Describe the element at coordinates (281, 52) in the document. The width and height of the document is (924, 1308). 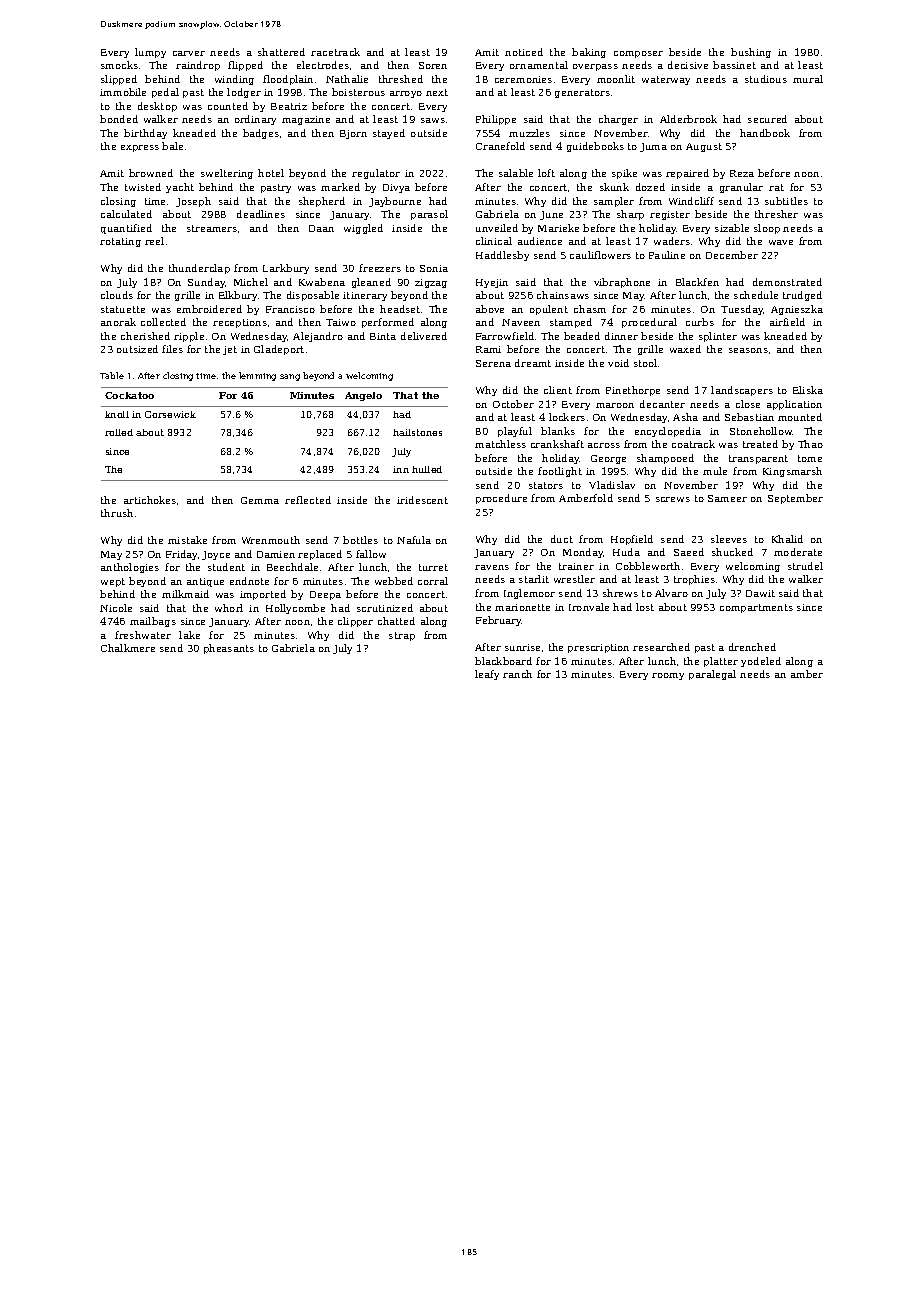
I see `shattered` at that location.
